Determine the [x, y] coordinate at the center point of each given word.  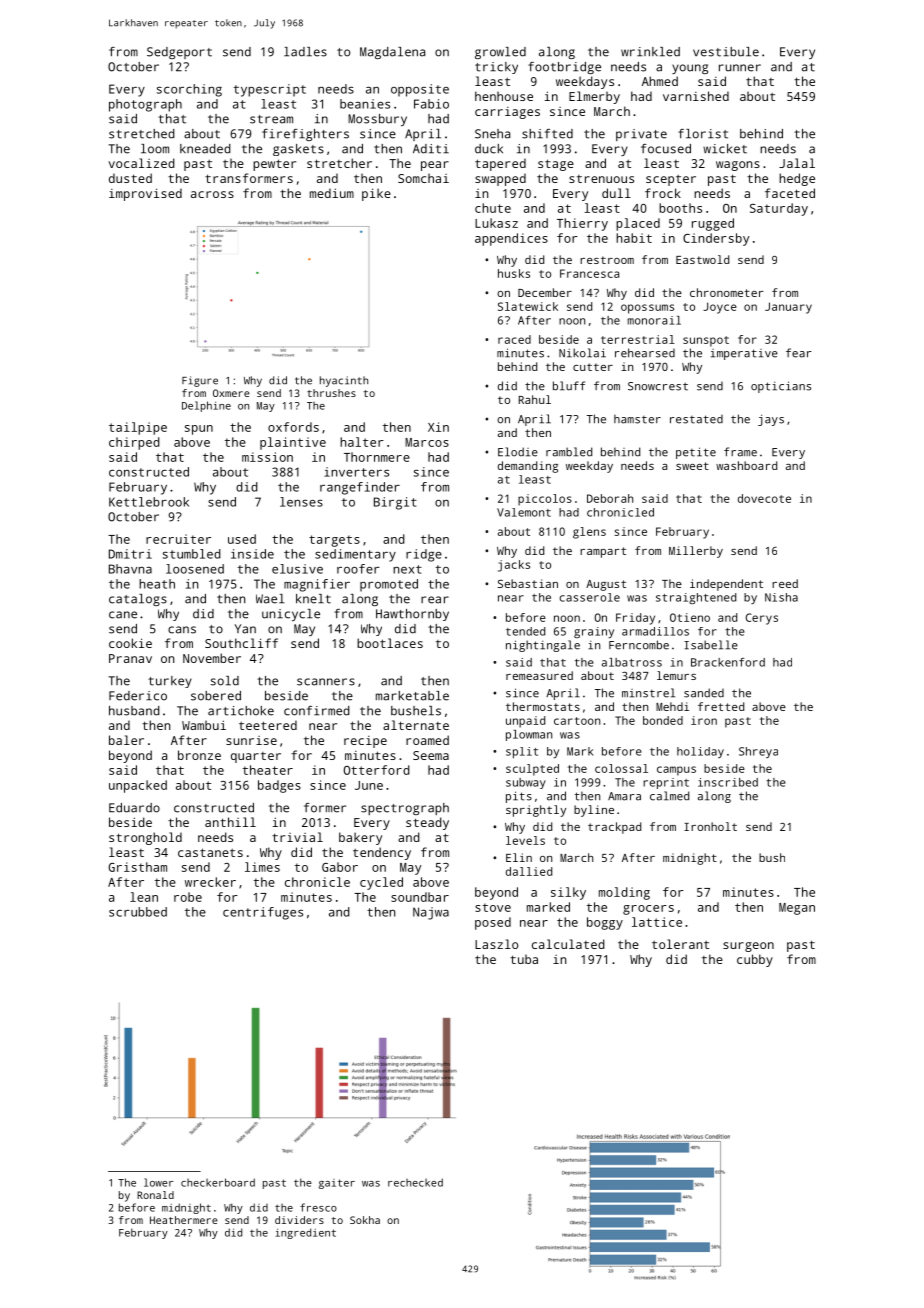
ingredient [305, 1233]
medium [332, 193]
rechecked [415, 1182]
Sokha [365, 1220]
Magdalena [392, 53]
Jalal [797, 163]
